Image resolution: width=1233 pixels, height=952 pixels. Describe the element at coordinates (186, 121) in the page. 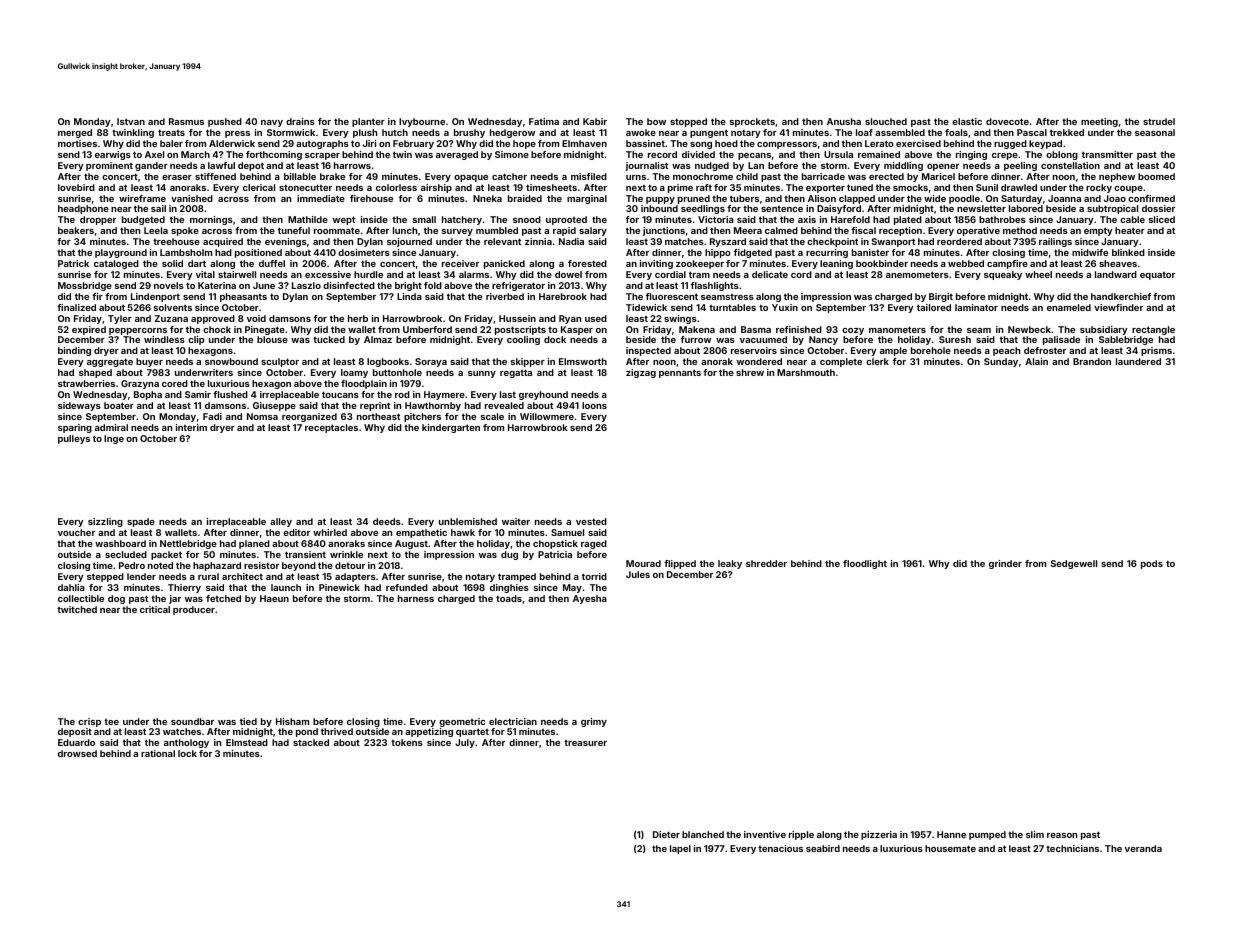

I see `Rasmus` at that location.
